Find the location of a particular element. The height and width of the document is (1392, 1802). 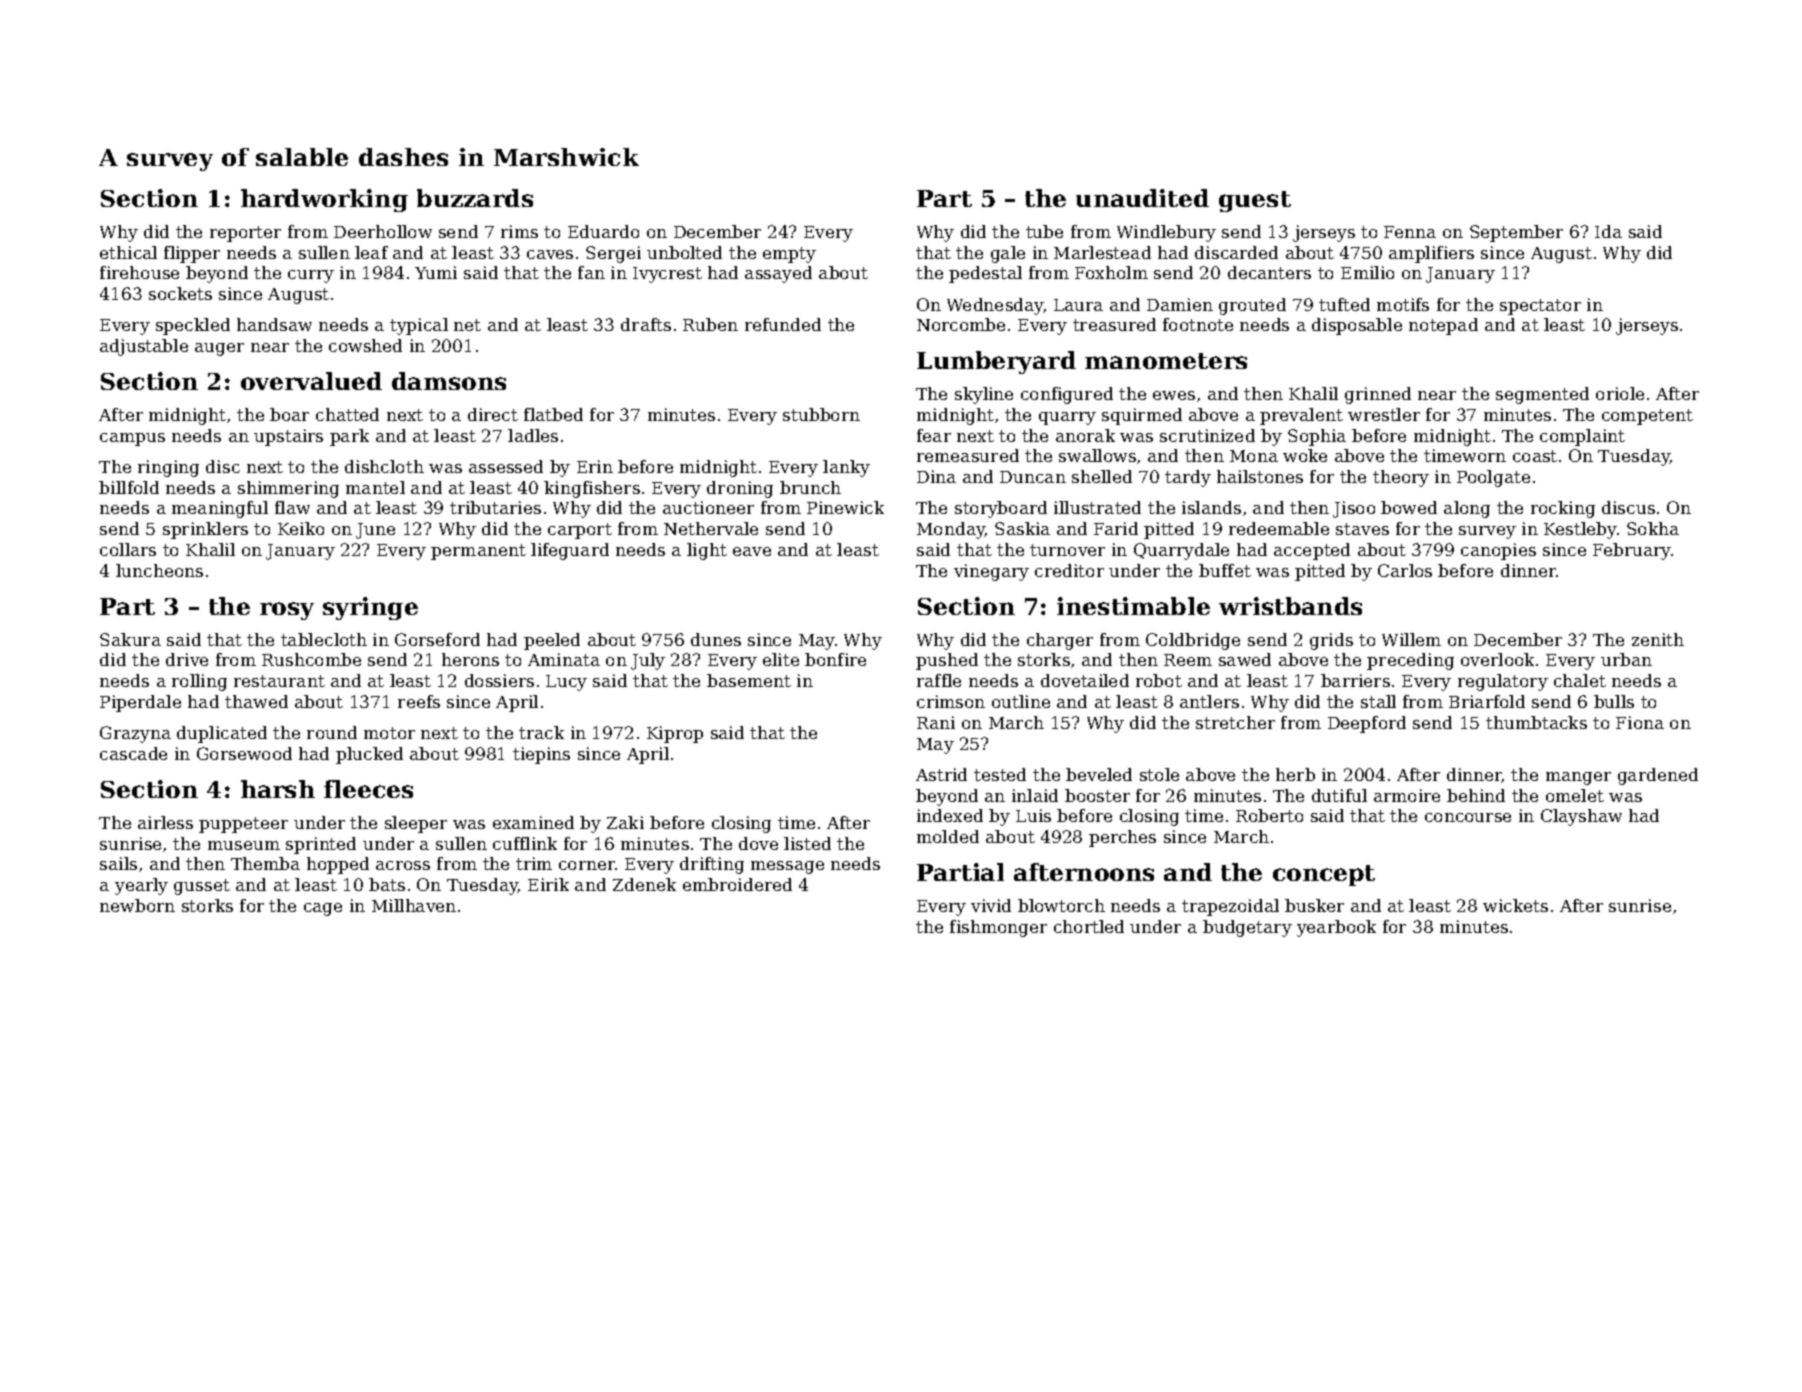

guest is located at coordinates (1255, 201).
